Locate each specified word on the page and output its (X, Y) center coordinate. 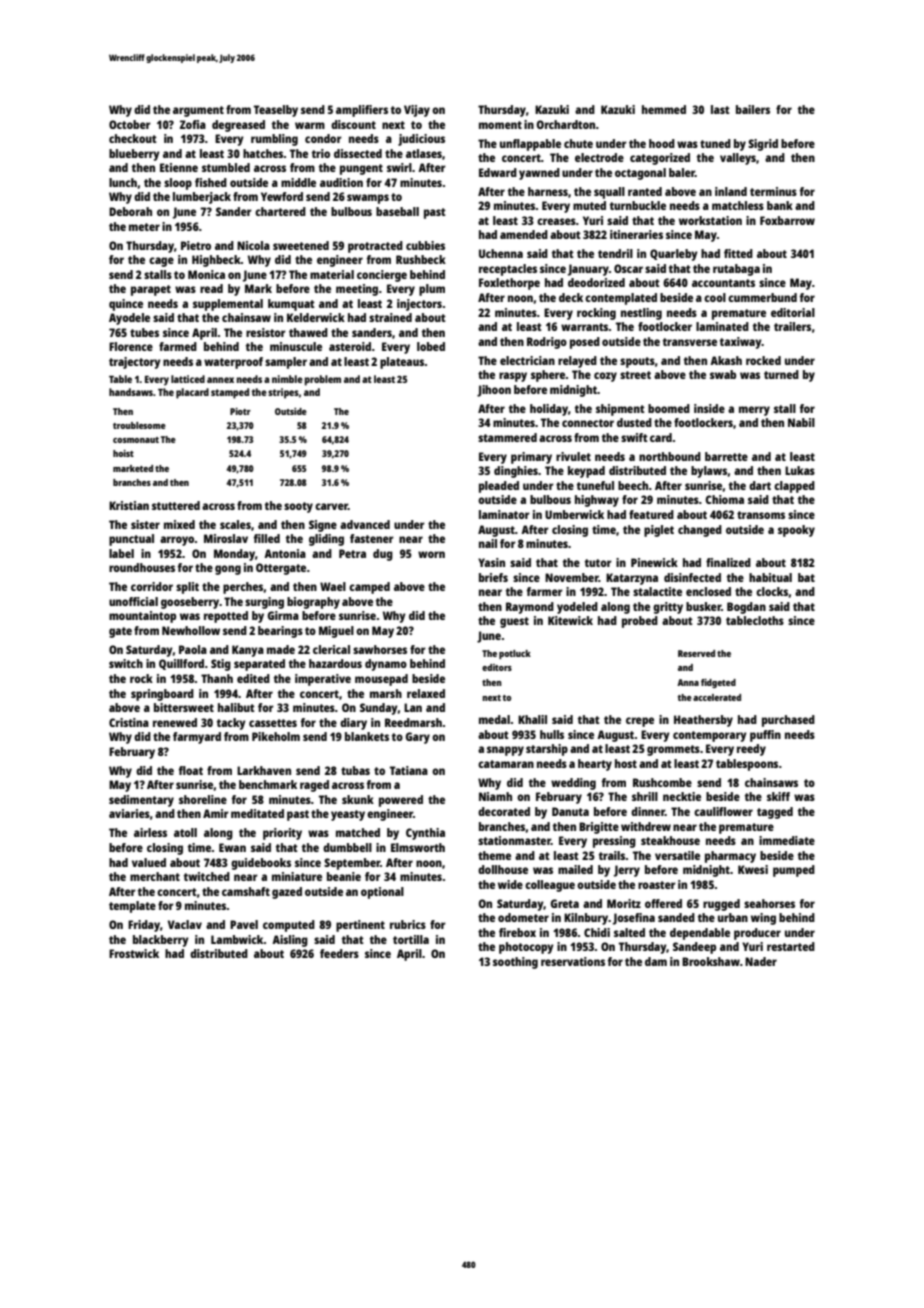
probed (640, 622)
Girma (283, 615)
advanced (365, 524)
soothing (515, 963)
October (130, 124)
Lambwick (237, 939)
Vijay (417, 111)
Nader (761, 961)
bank (780, 205)
